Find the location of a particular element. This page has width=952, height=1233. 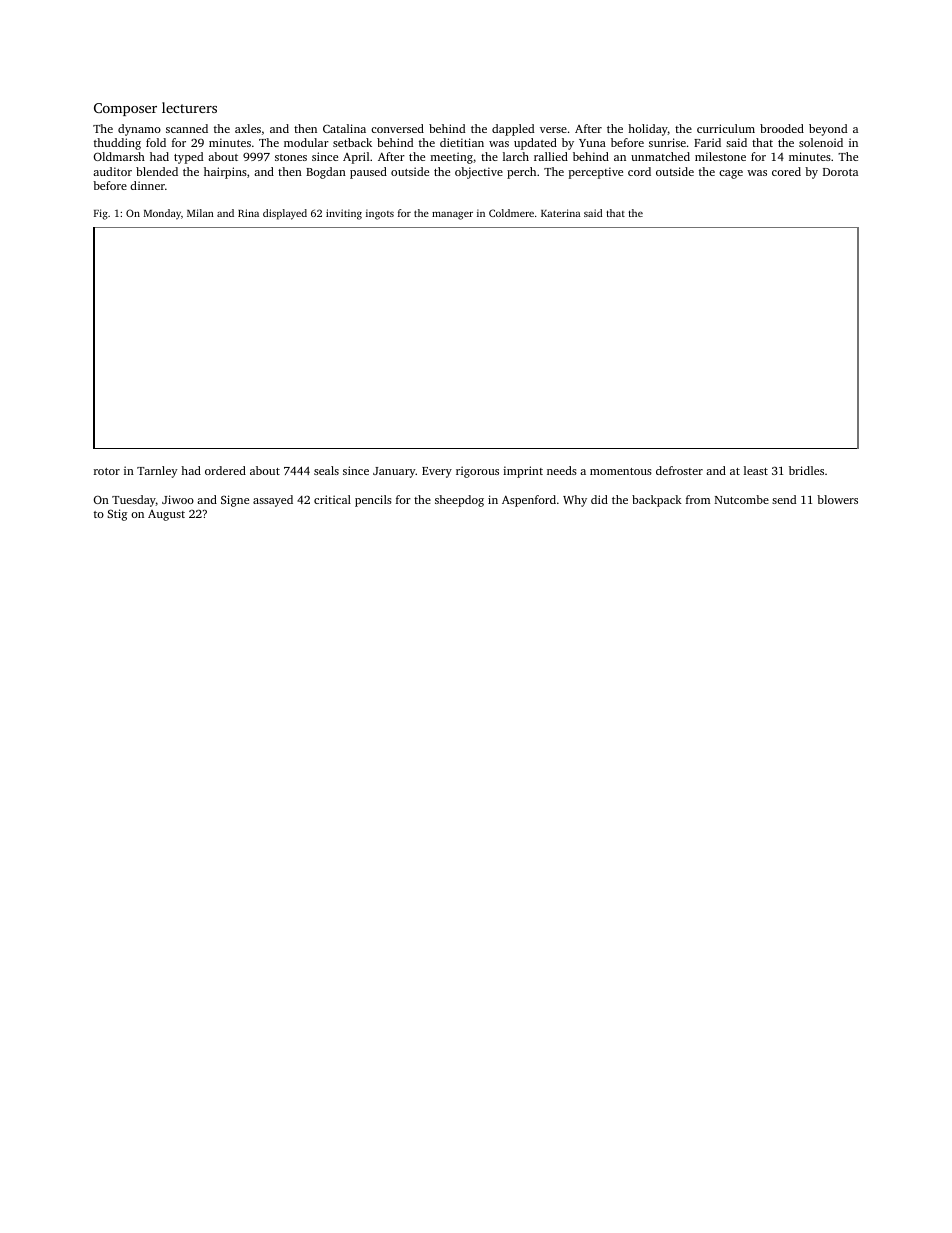

cored is located at coordinates (786, 171).
